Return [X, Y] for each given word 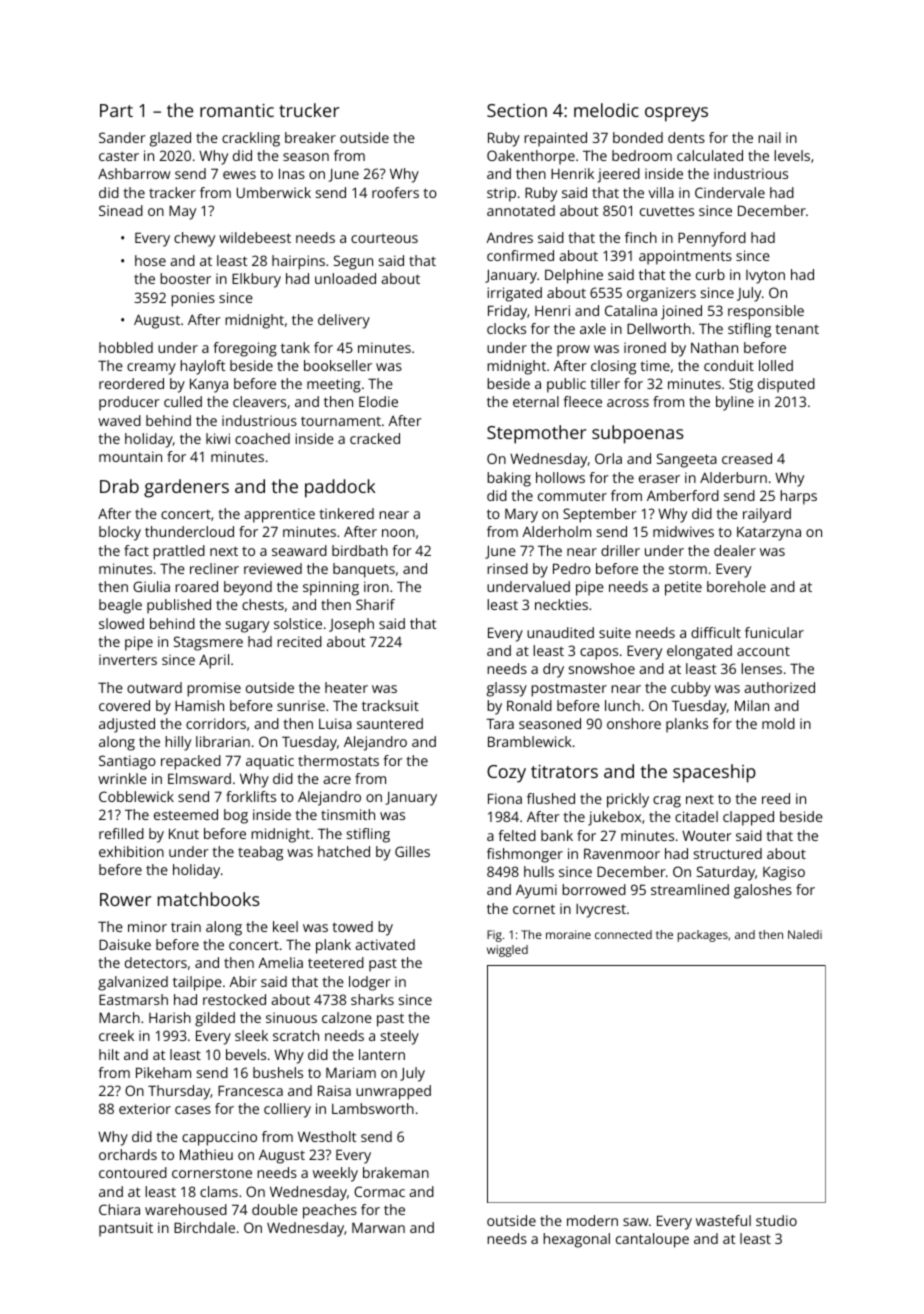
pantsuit [126, 1229]
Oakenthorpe [531, 157]
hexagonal [576, 1240]
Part [116, 110]
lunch [622, 705]
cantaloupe [652, 1240]
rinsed [507, 568]
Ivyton [765, 277]
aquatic [270, 762]
